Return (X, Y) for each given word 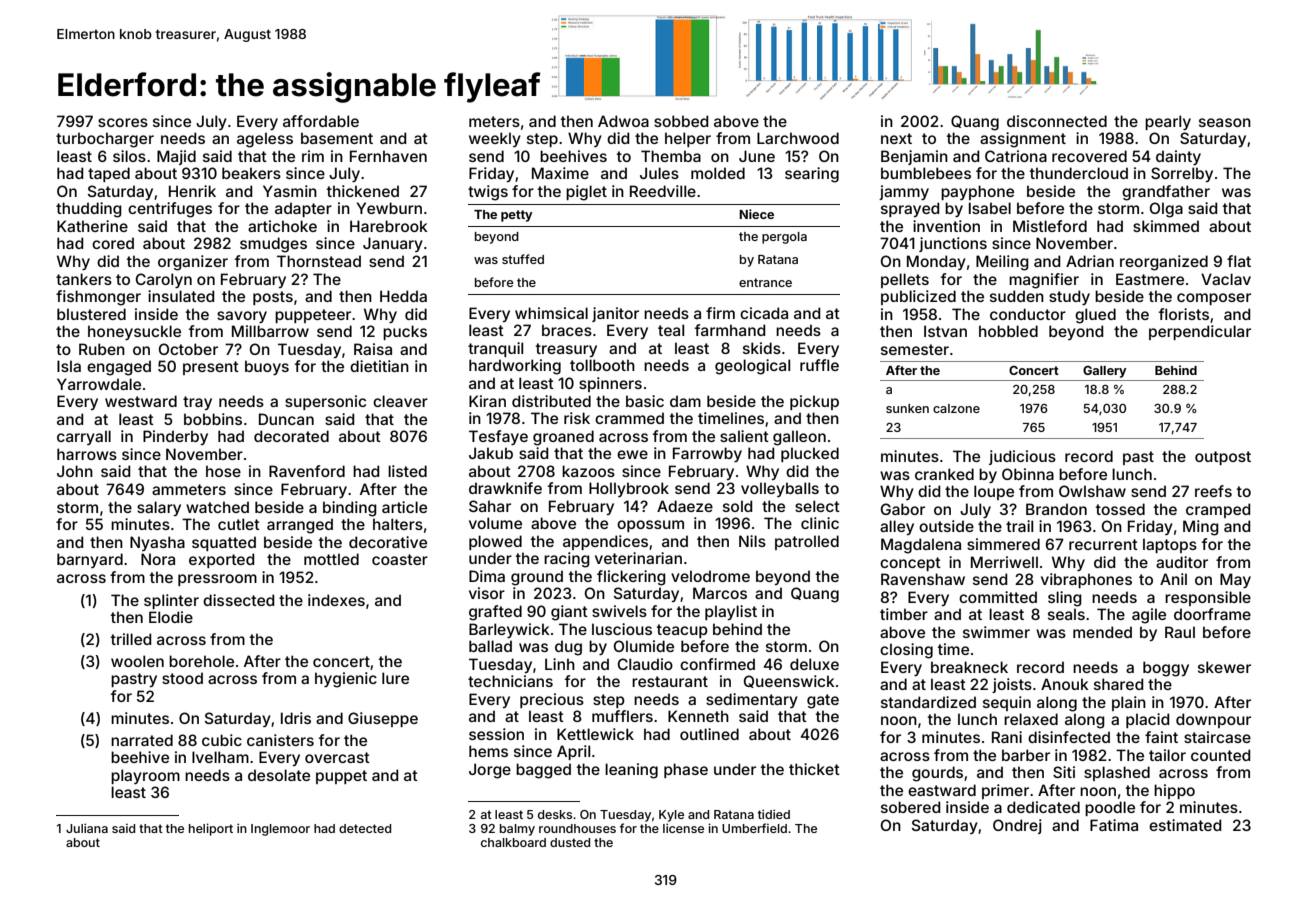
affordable (321, 121)
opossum (650, 526)
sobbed (681, 121)
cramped (1218, 510)
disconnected (1057, 121)
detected (365, 828)
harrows (87, 454)
